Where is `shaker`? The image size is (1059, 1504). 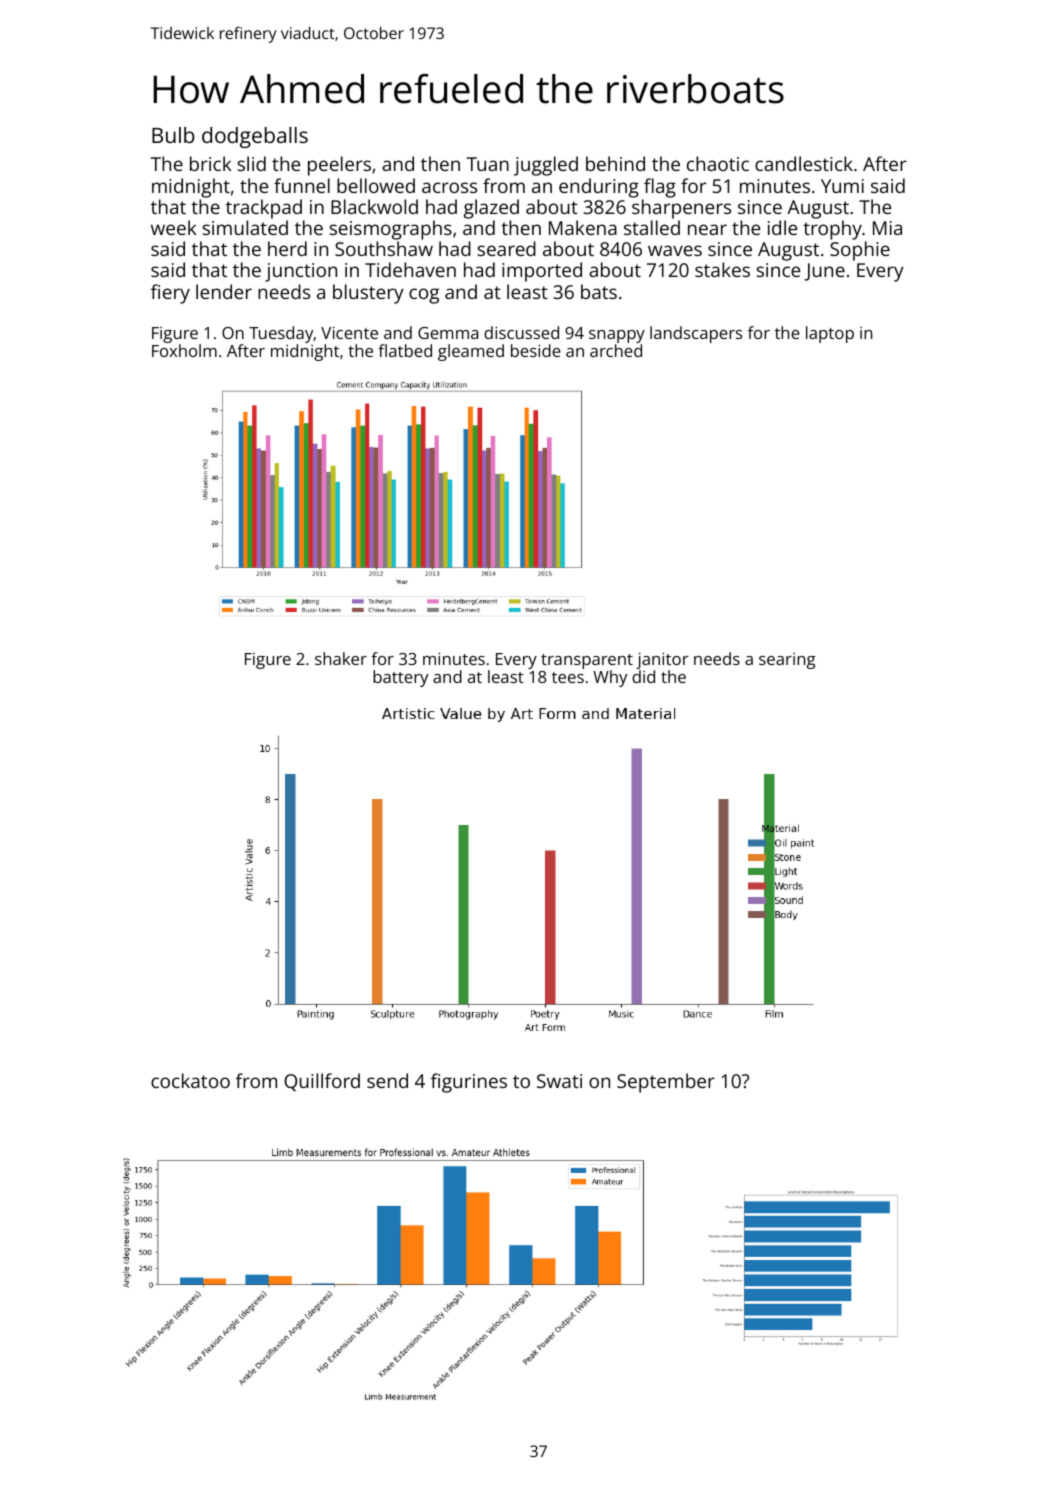 shaker is located at coordinates (341, 658).
